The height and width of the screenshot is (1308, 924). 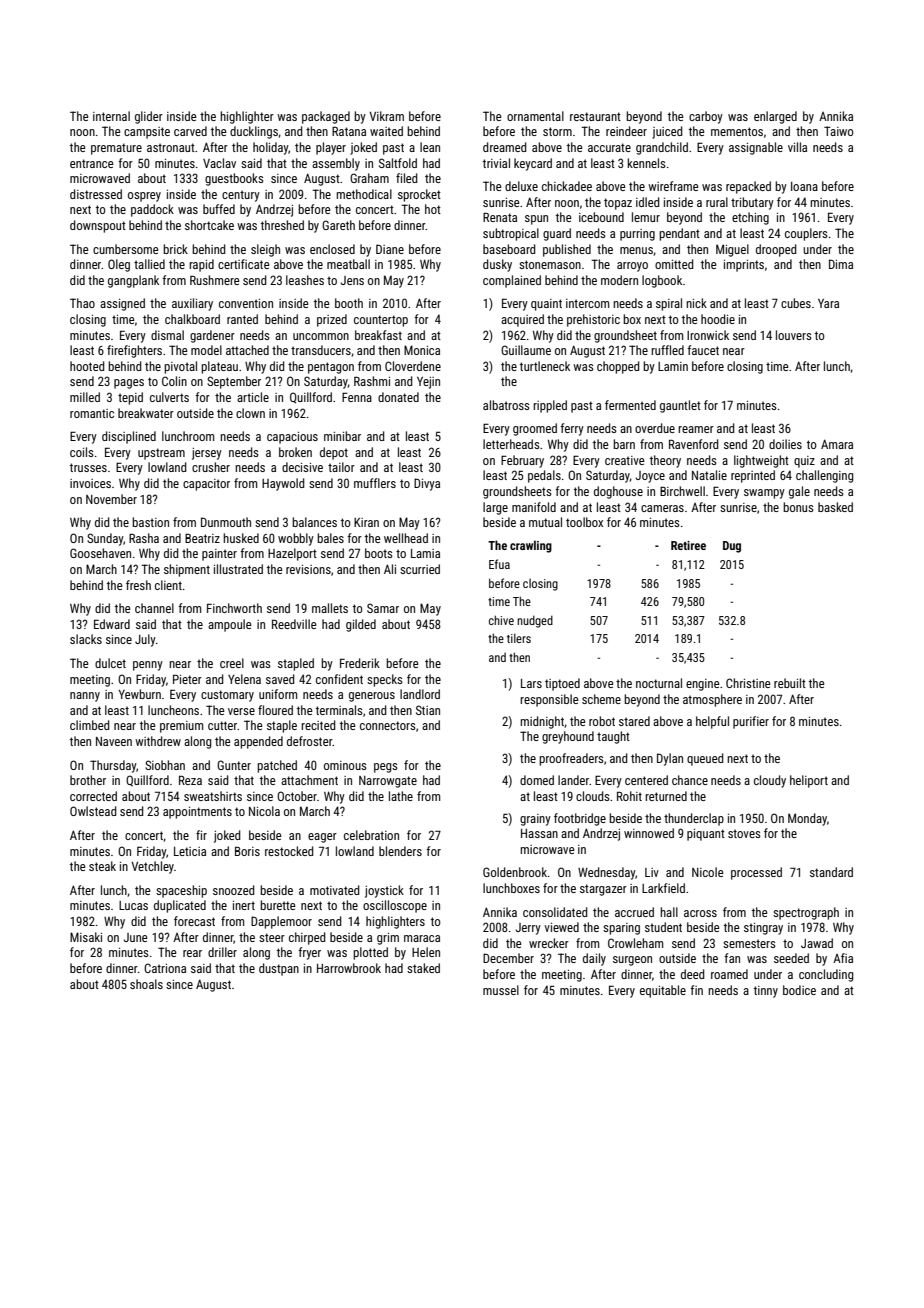 What do you see at coordinates (790, 683) in the screenshot?
I see `rebuilt` at bounding box center [790, 683].
